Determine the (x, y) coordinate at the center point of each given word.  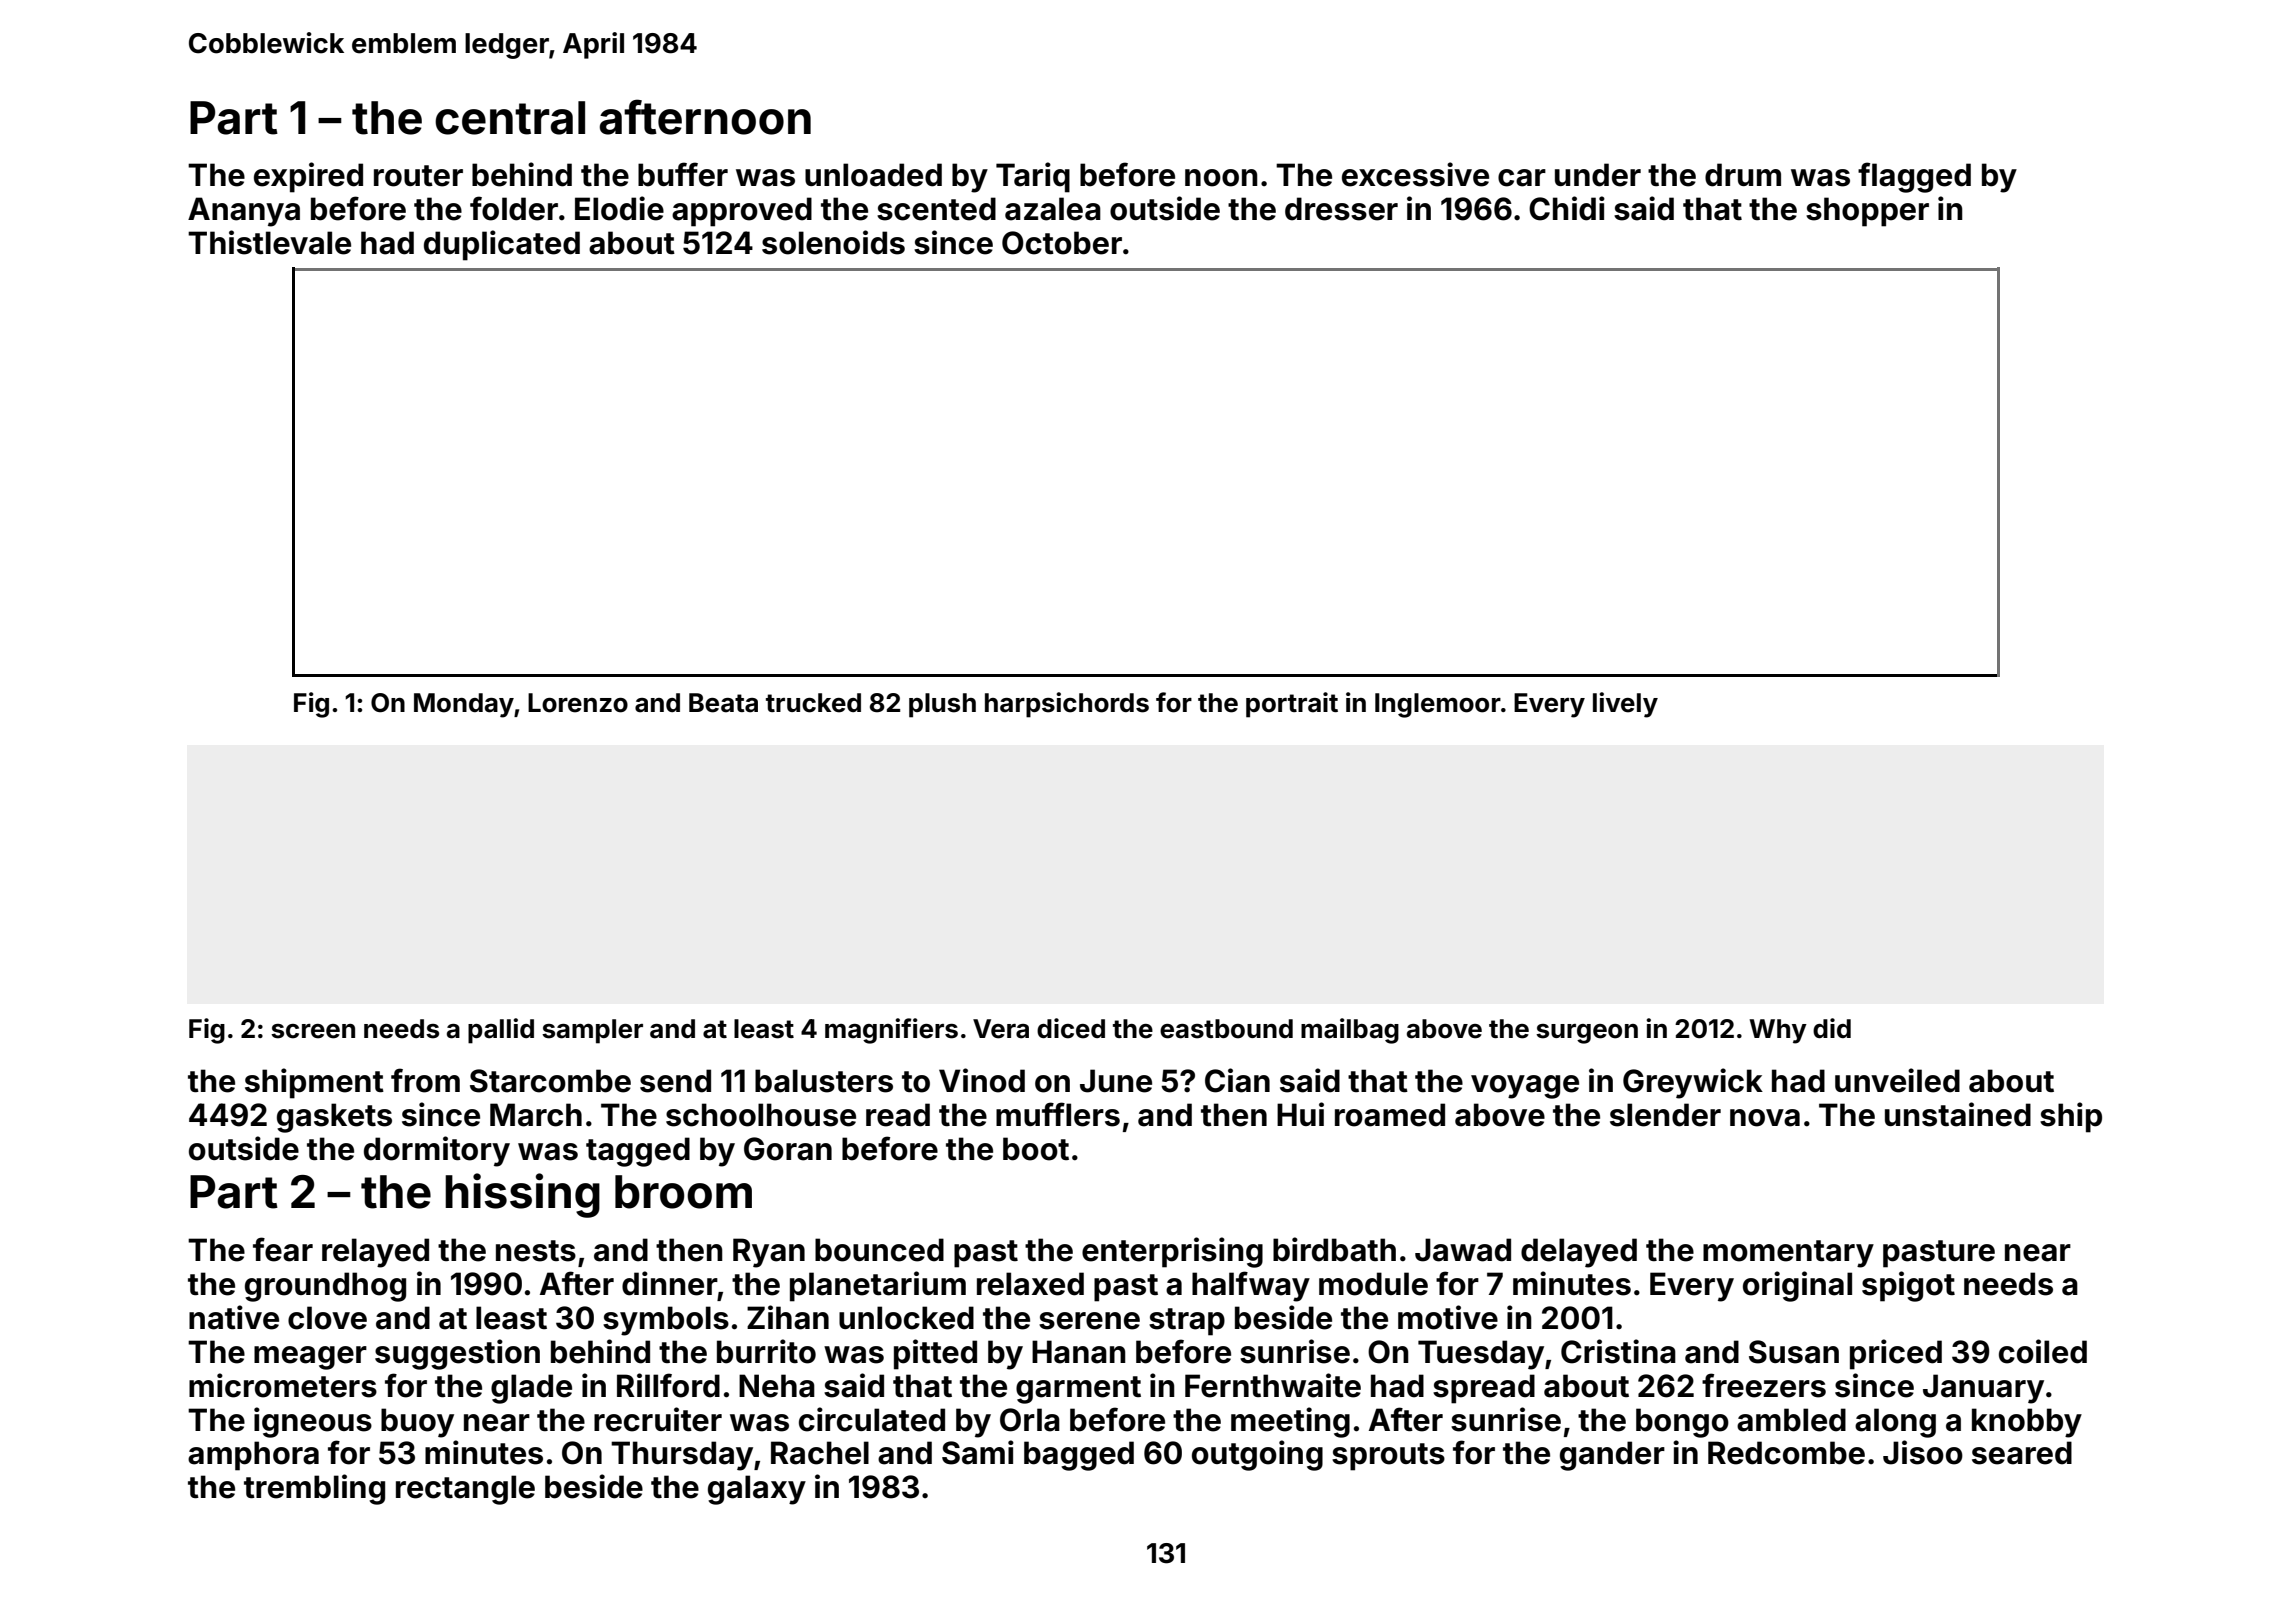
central (510, 118)
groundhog (325, 1287)
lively (1625, 705)
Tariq (1033, 177)
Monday (464, 705)
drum (1743, 175)
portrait (1292, 705)
